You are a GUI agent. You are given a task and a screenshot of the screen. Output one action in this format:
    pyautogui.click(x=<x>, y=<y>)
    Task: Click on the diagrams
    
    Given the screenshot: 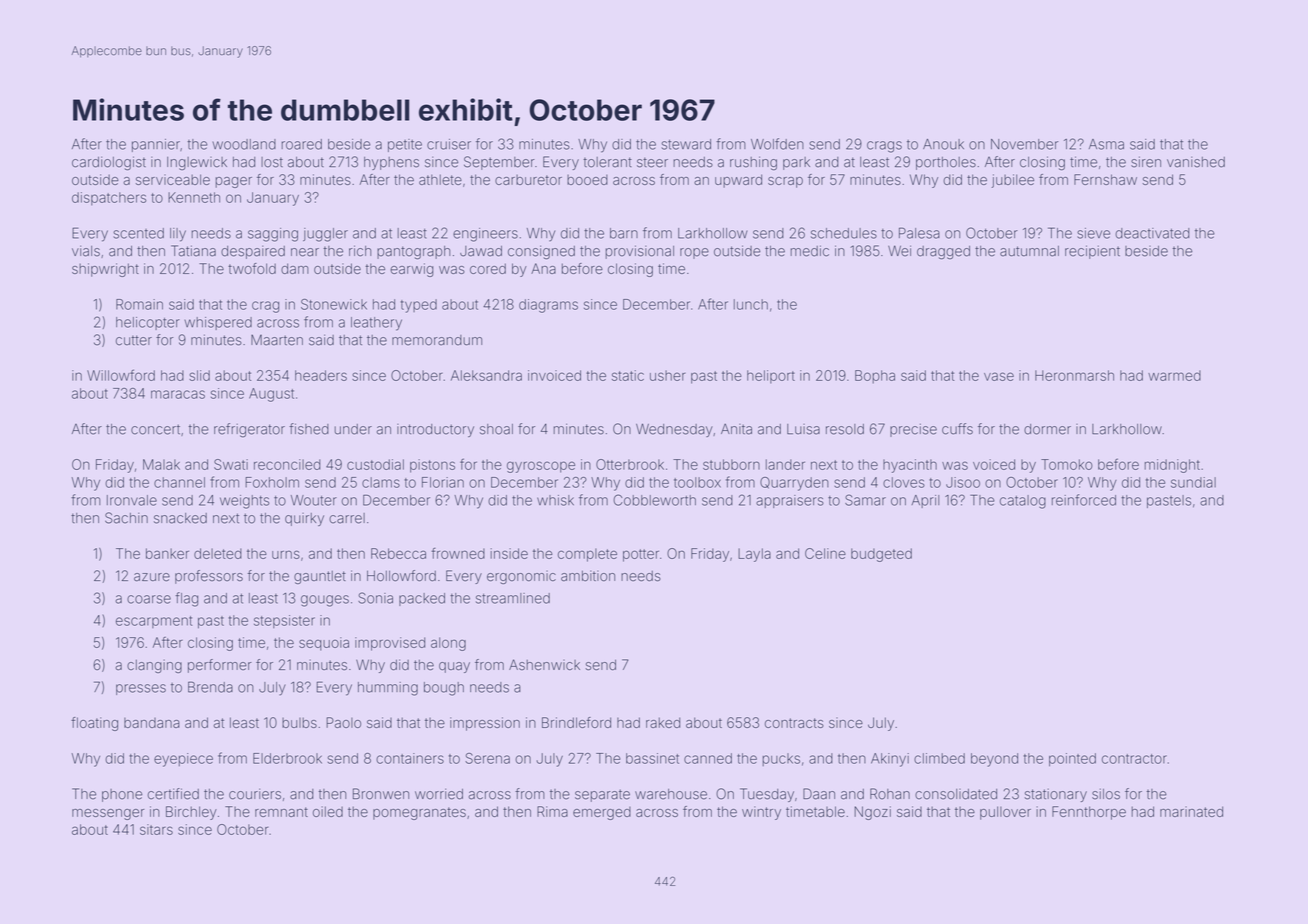 What is the action you would take?
    pyautogui.click(x=548, y=306)
